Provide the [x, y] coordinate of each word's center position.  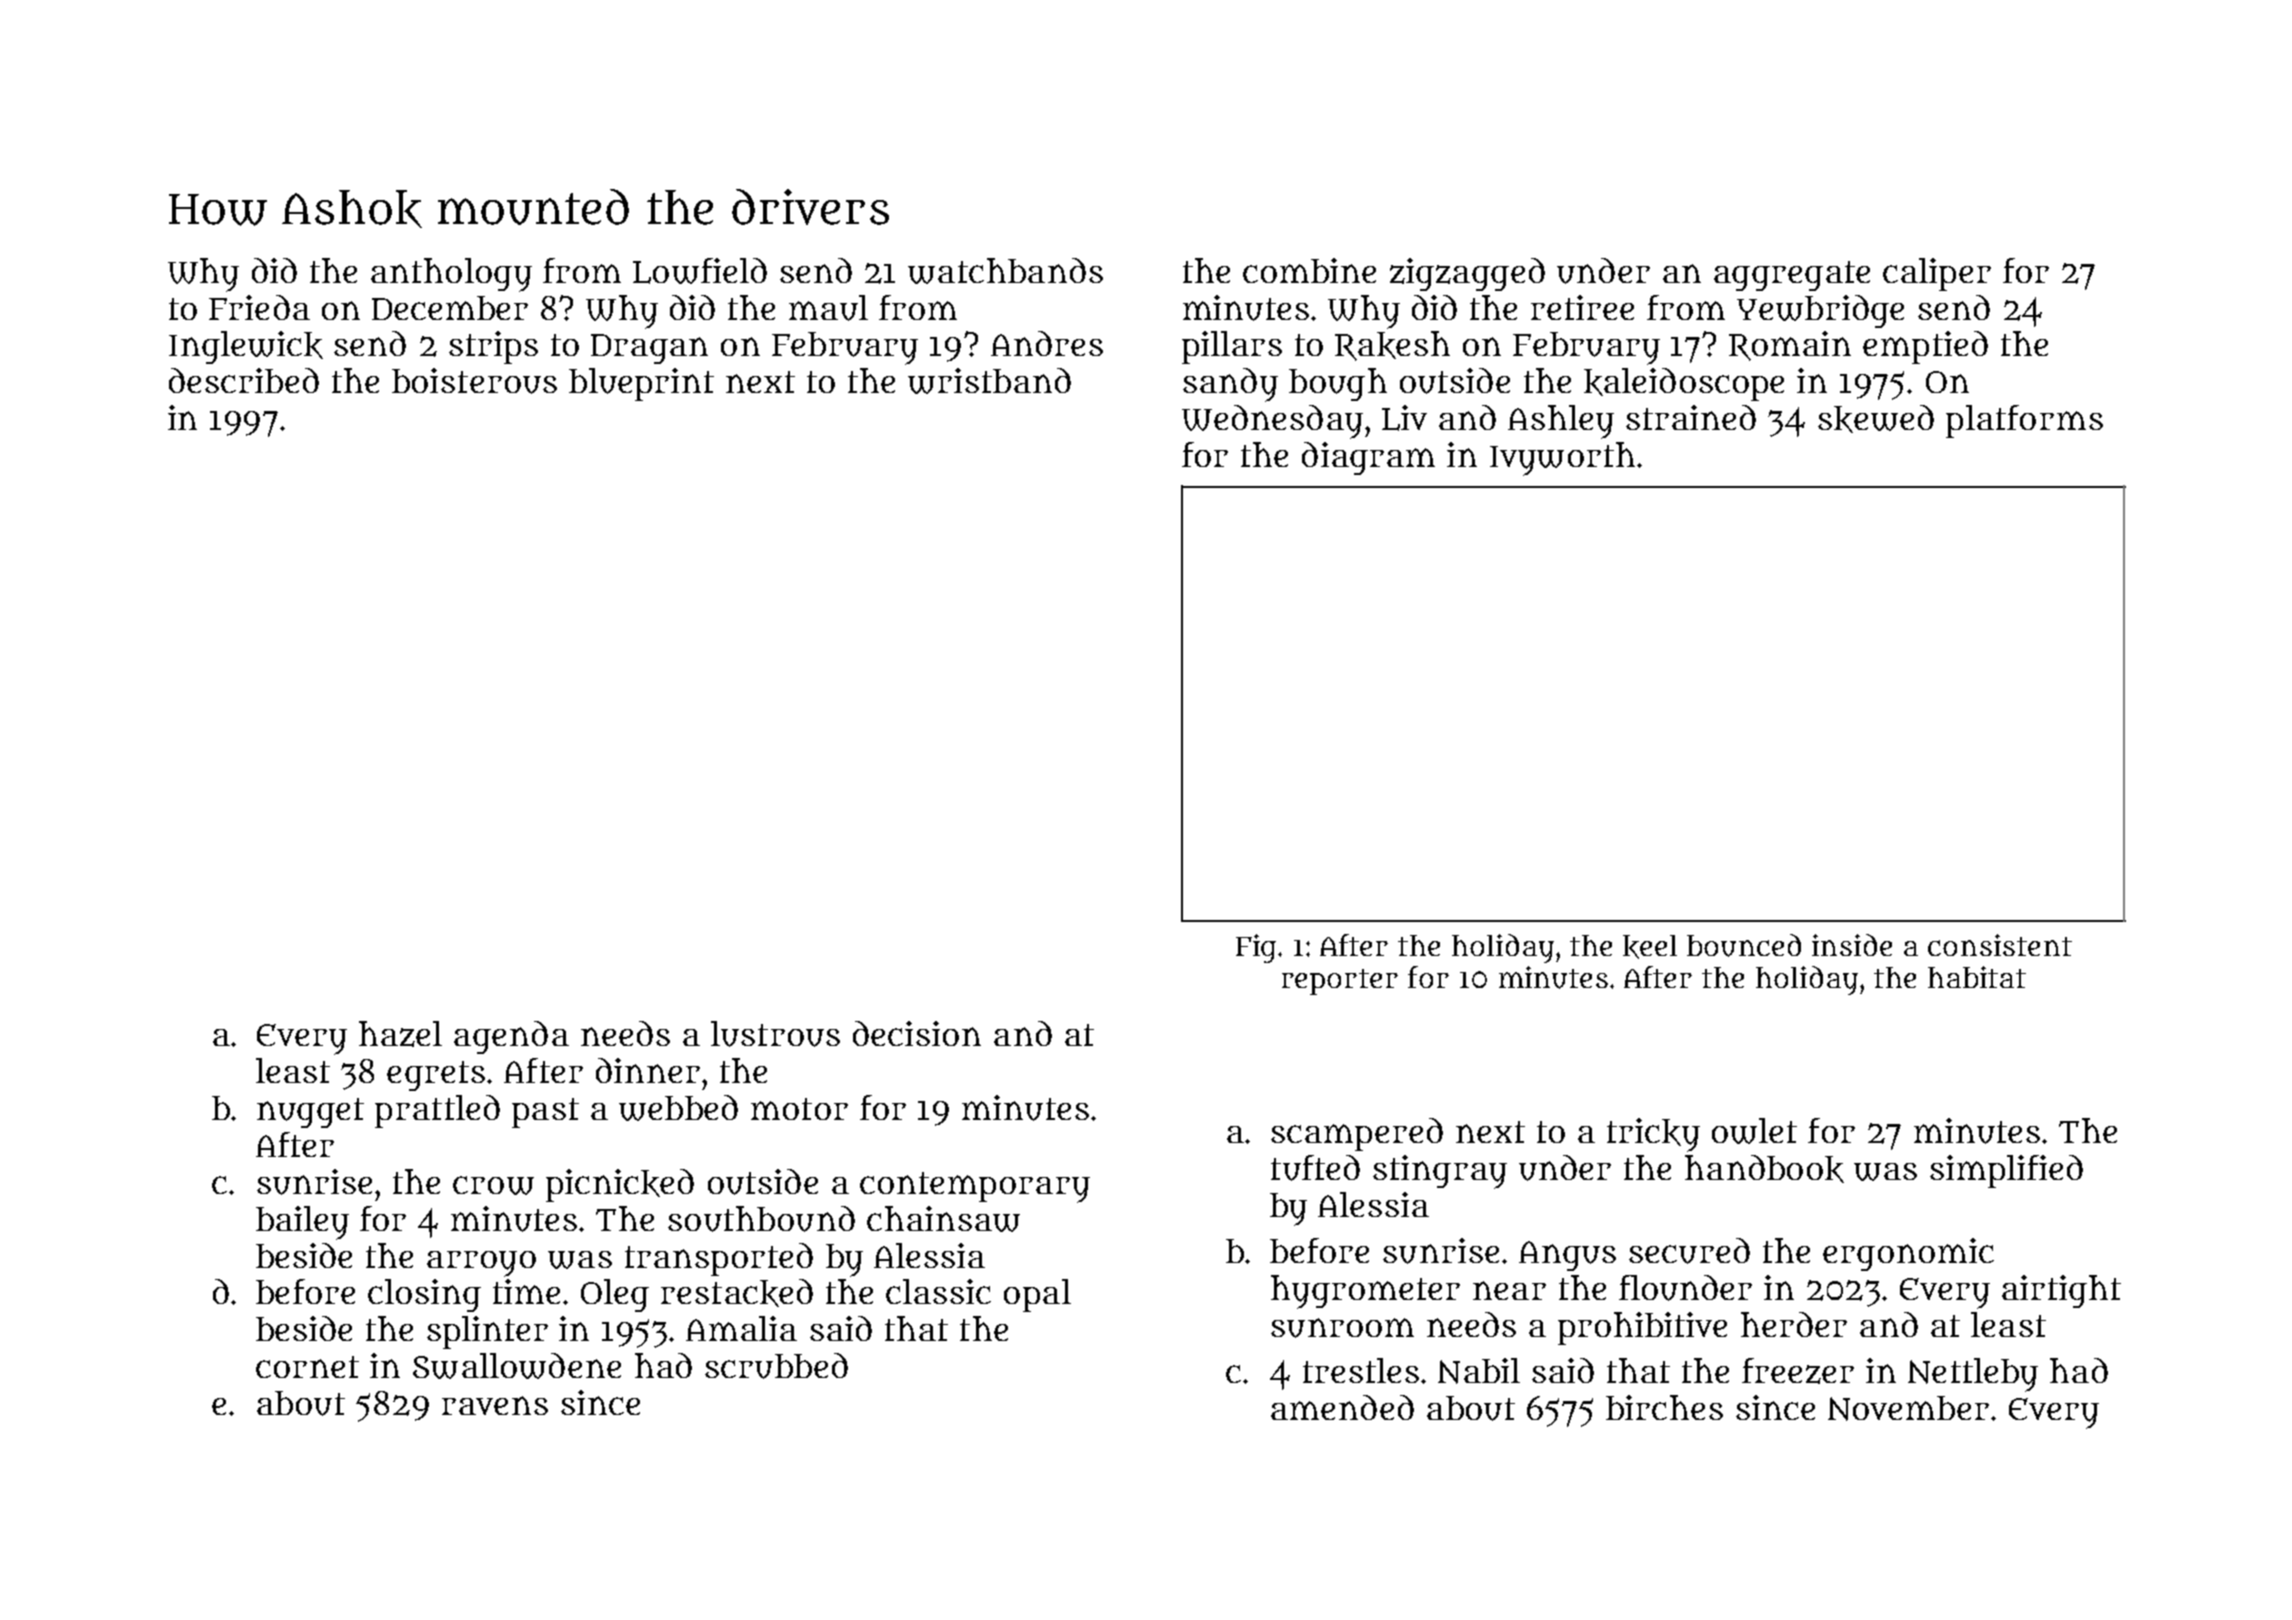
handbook [1764, 1169]
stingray [1440, 1172]
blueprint [641, 384]
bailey [302, 1223]
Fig [1256, 948]
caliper [1937, 274]
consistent [2000, 945]
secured [1689, 1251]
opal [1037, 1295]
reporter [1340, 982]
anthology [451, 275]
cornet [307, 1367]
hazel [400, 1034]
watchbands [1005, 271]
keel [1650, 947]
